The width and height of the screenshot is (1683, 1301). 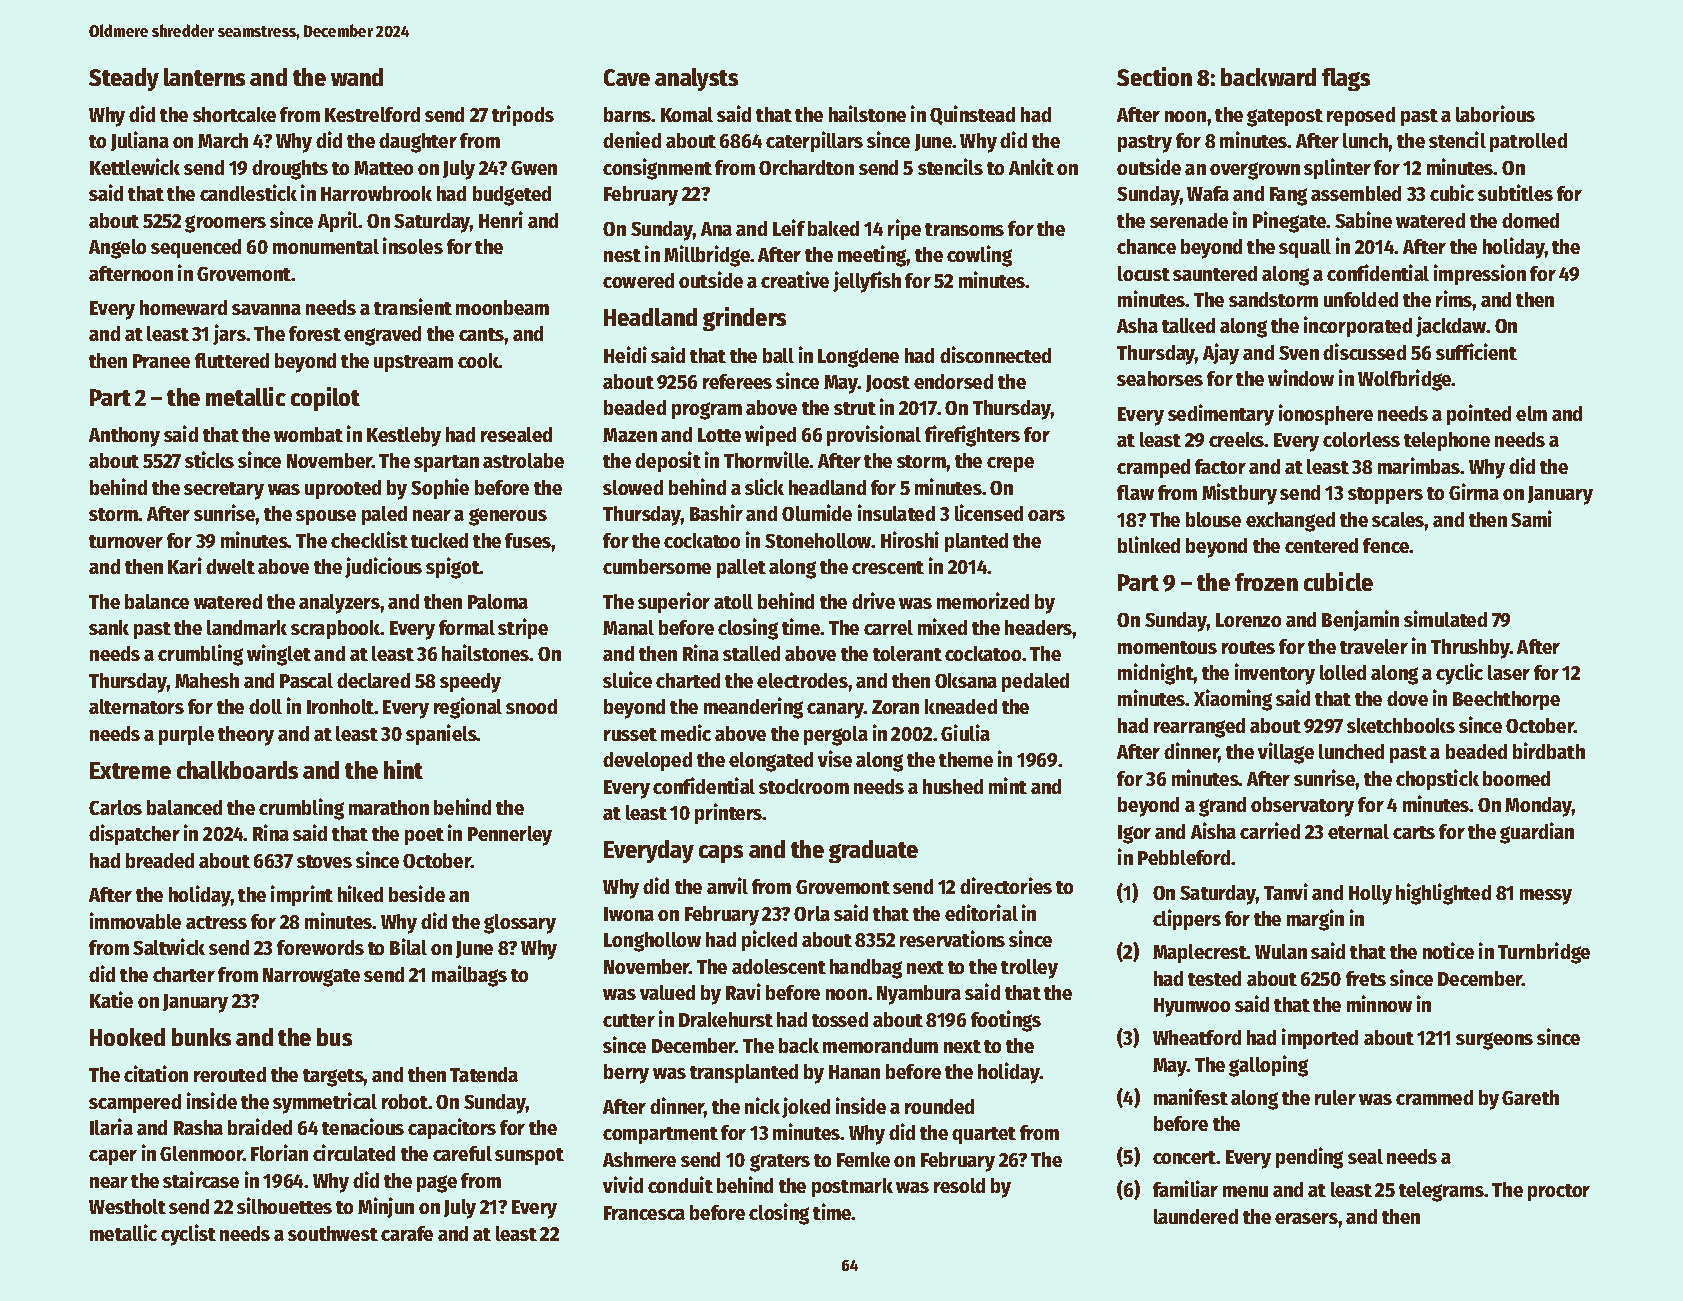 I want to click on adolescent, so click(x=779, y=966).
